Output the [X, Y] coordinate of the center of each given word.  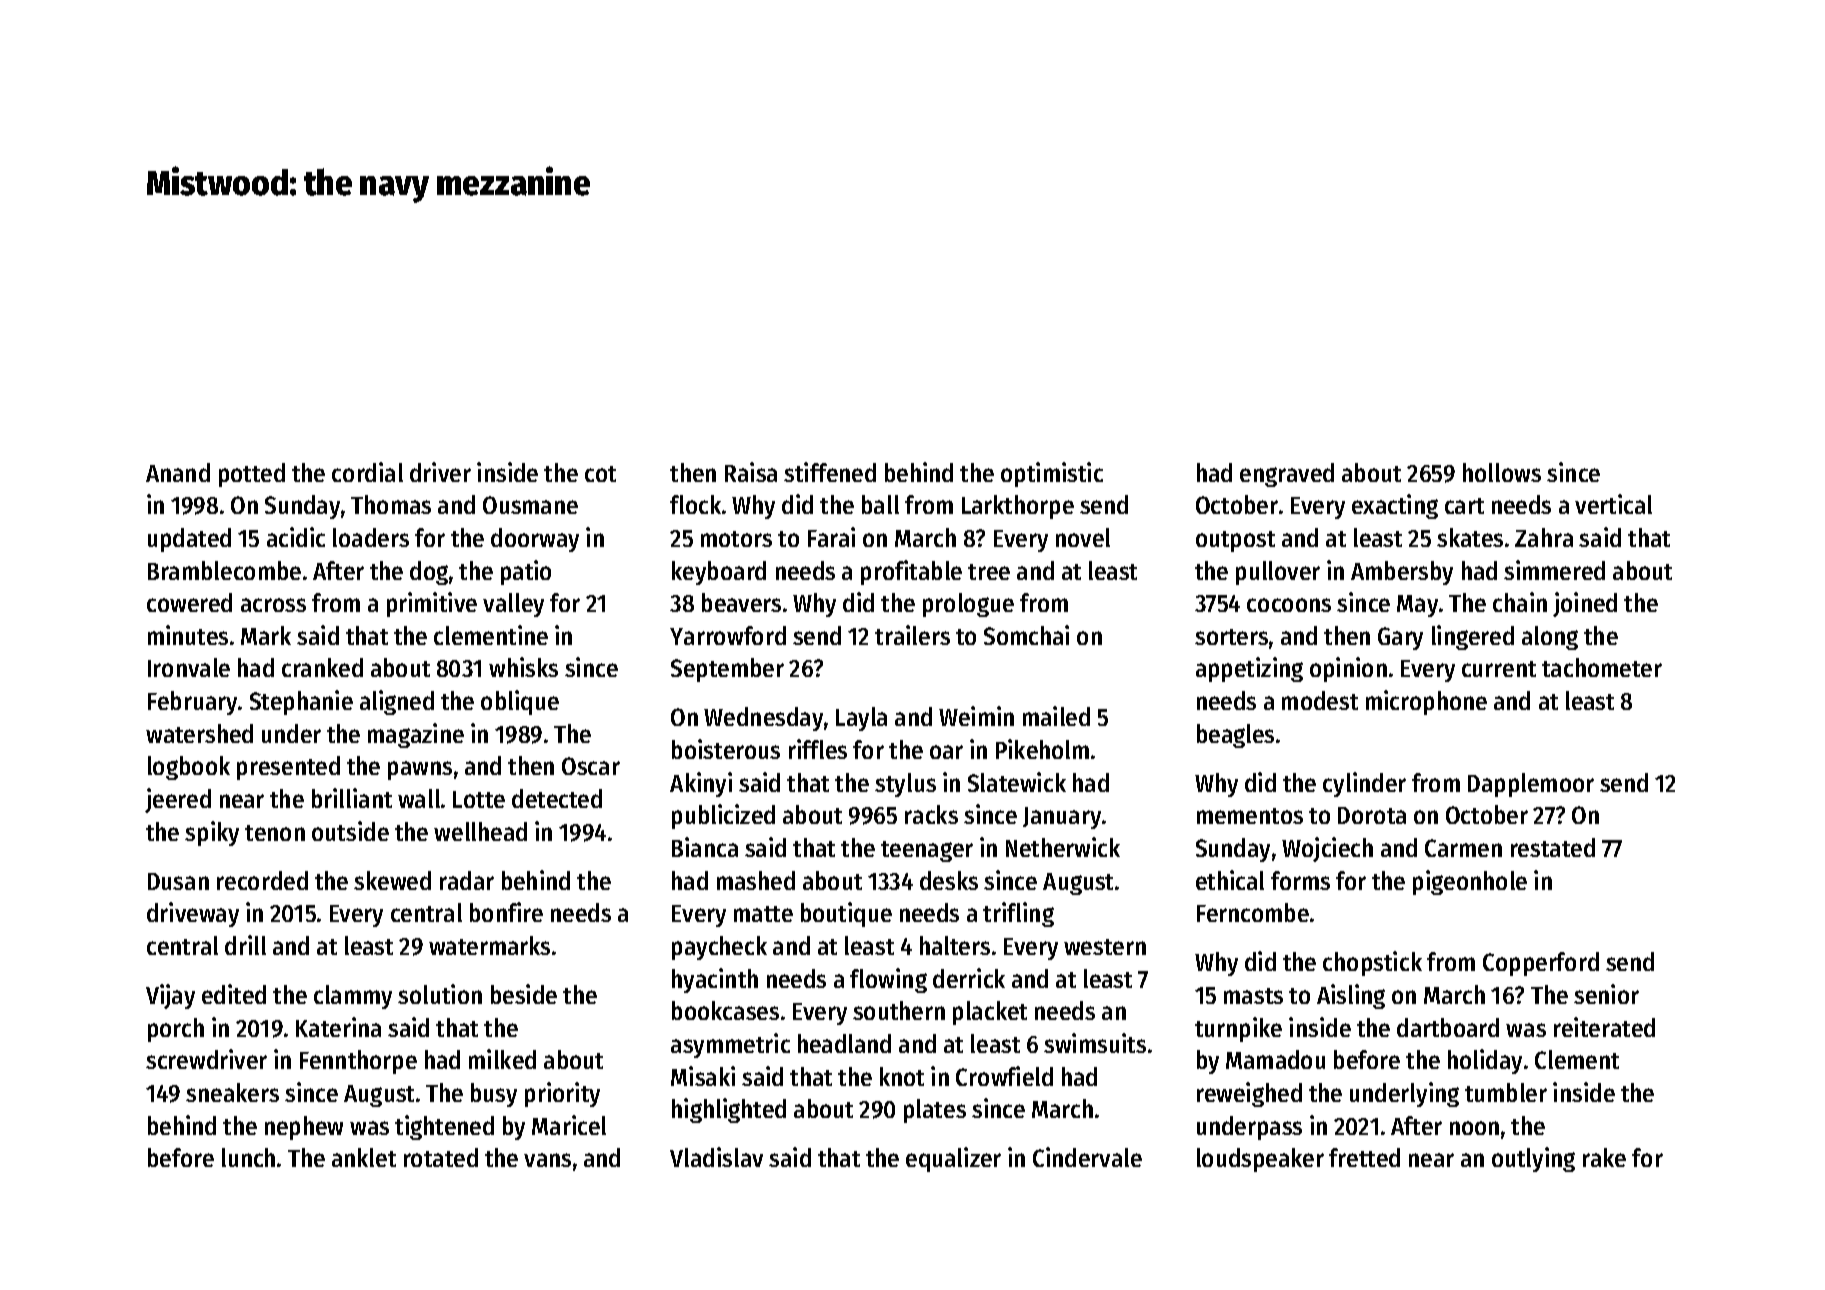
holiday [1485, 1061]
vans [547, 1160]
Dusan [178, 881]
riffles [818, 749]
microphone [1426, 702]
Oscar [591, 766]
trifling [1018, 914]
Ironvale [189, 667]
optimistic [1052, 474]
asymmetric [730, 1045]
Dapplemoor [1531, 785]
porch [176, 1030]
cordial [367, 472]
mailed [1056, 716]
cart [1464, 506]
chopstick [1372, 963]
